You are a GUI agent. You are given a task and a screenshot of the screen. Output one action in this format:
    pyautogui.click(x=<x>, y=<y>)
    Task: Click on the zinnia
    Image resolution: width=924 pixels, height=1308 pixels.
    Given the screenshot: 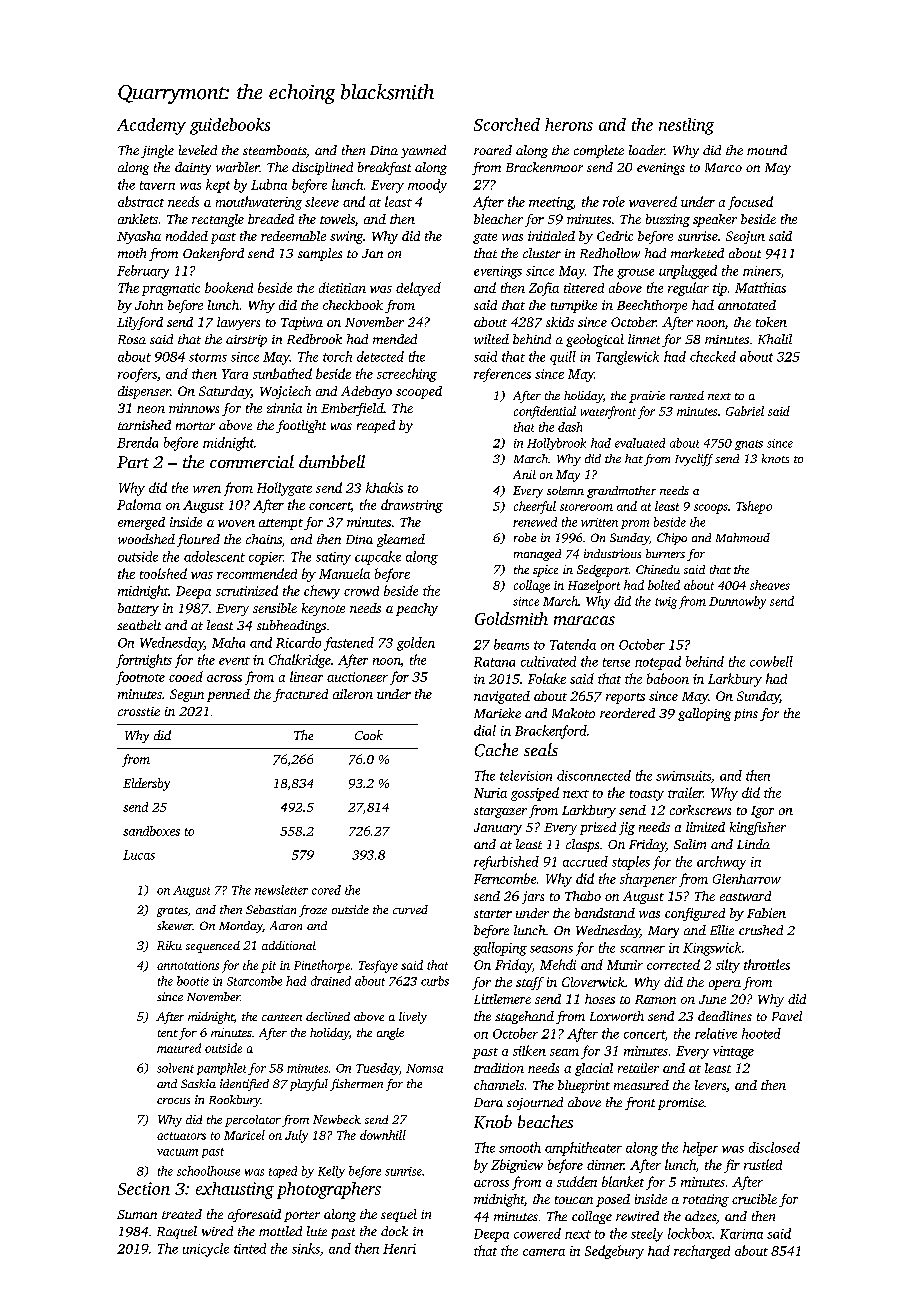 What is the action you would take?
    pyautogui.click(x=284, y=408)
